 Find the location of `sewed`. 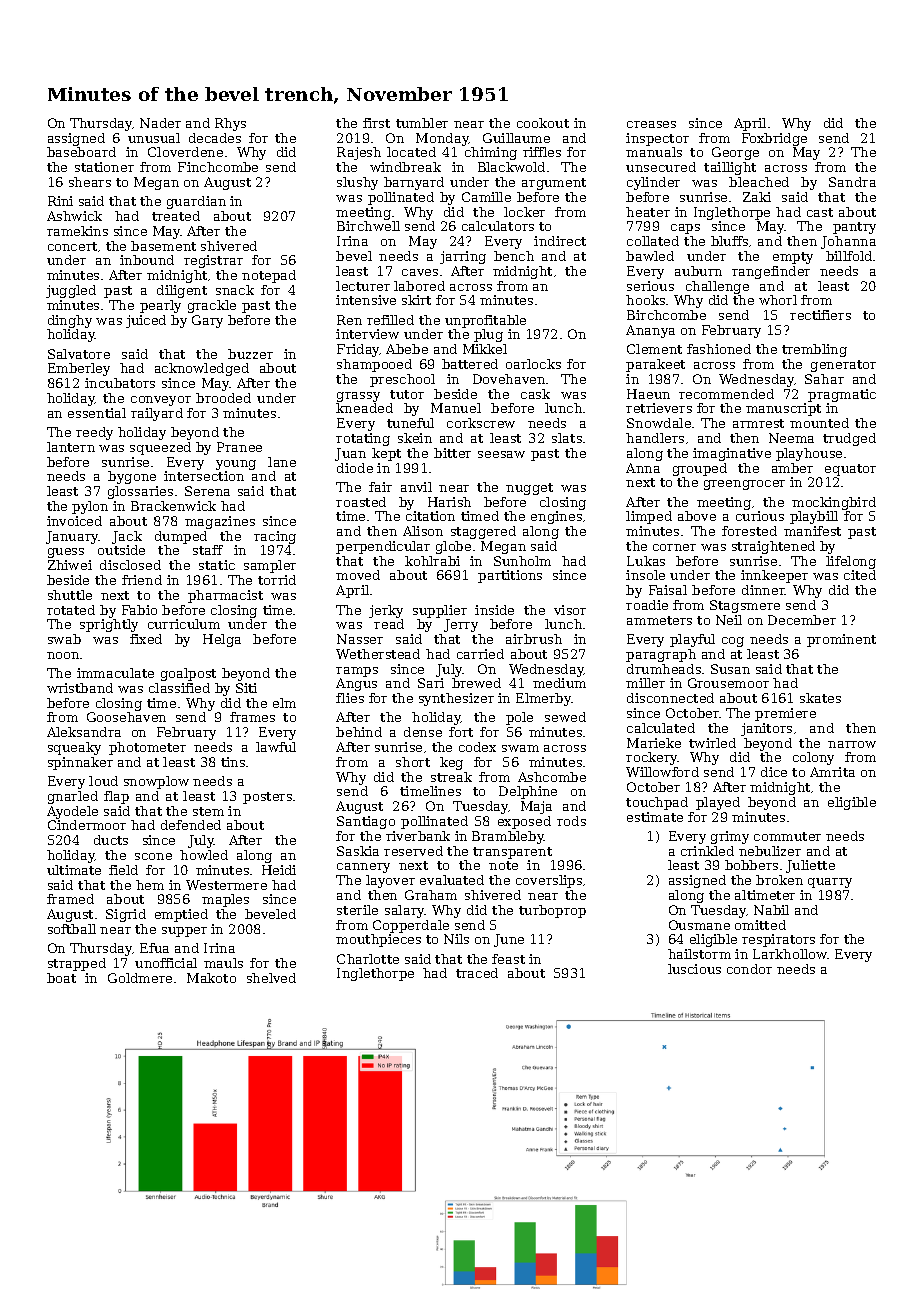

sewed is located at coordinates (565, 717).
